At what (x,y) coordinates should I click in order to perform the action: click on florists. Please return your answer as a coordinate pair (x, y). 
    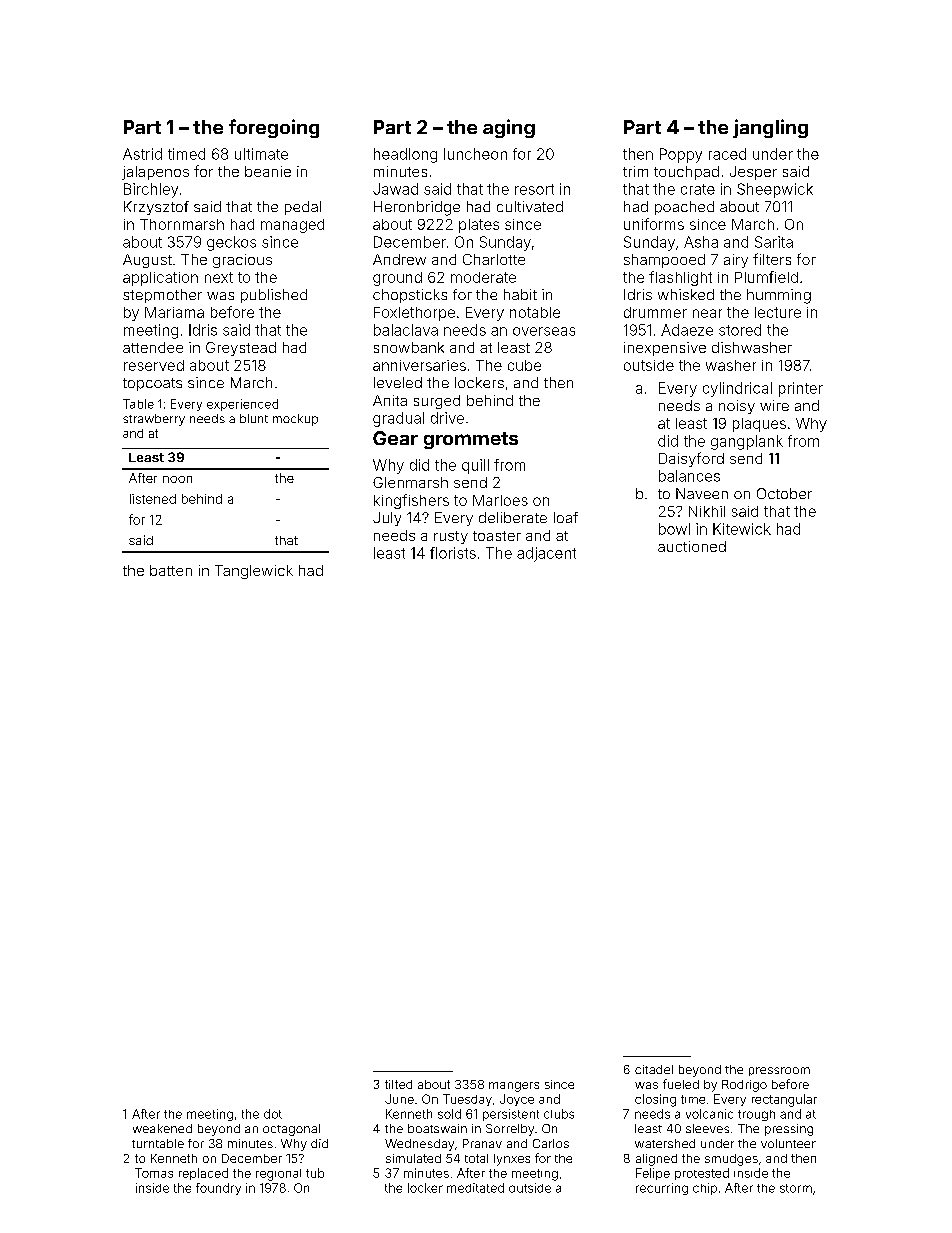
    Looking at the image, I should click on (453, 553).
